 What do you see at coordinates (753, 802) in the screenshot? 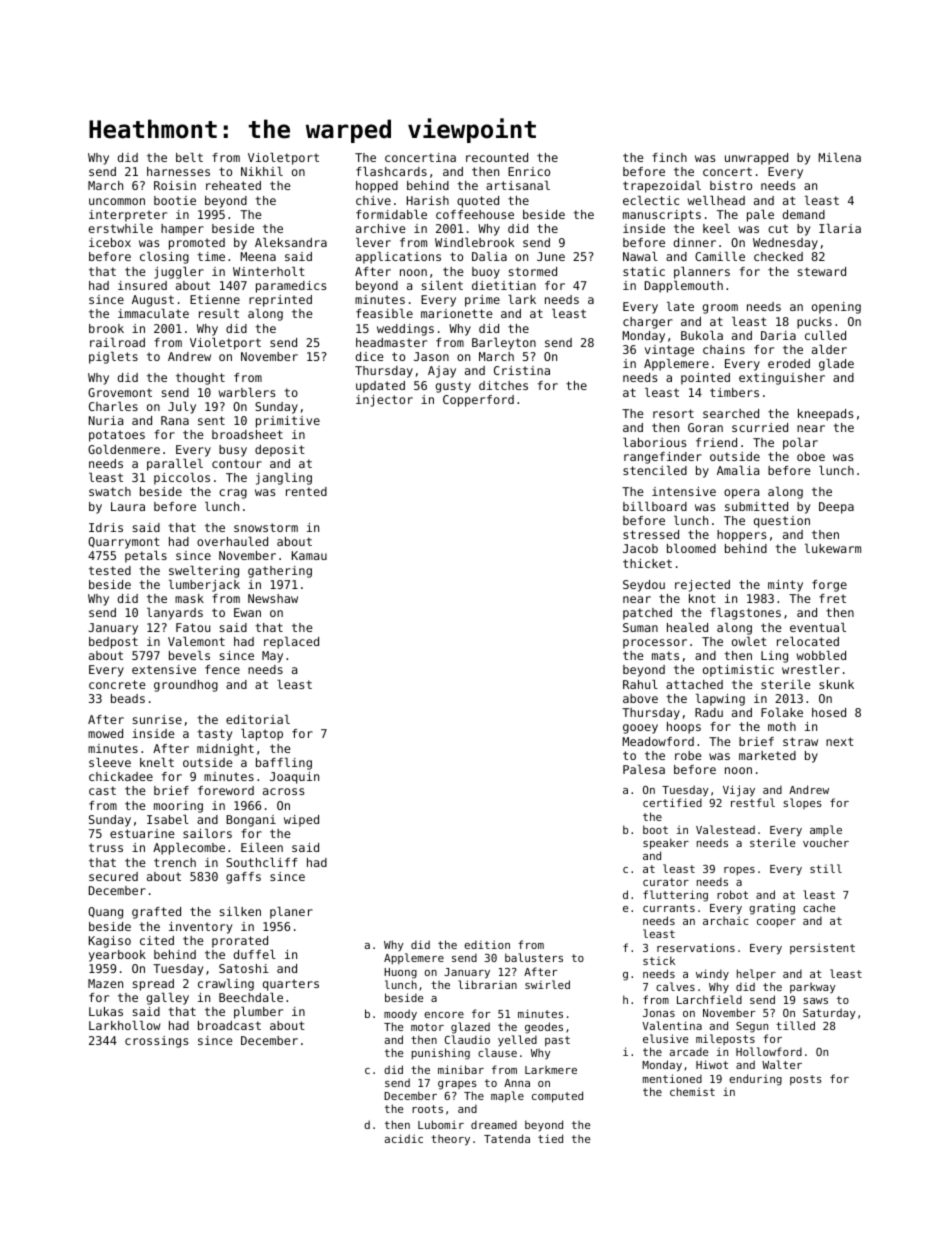
I see `restful` at bounding box center [753, 802].
